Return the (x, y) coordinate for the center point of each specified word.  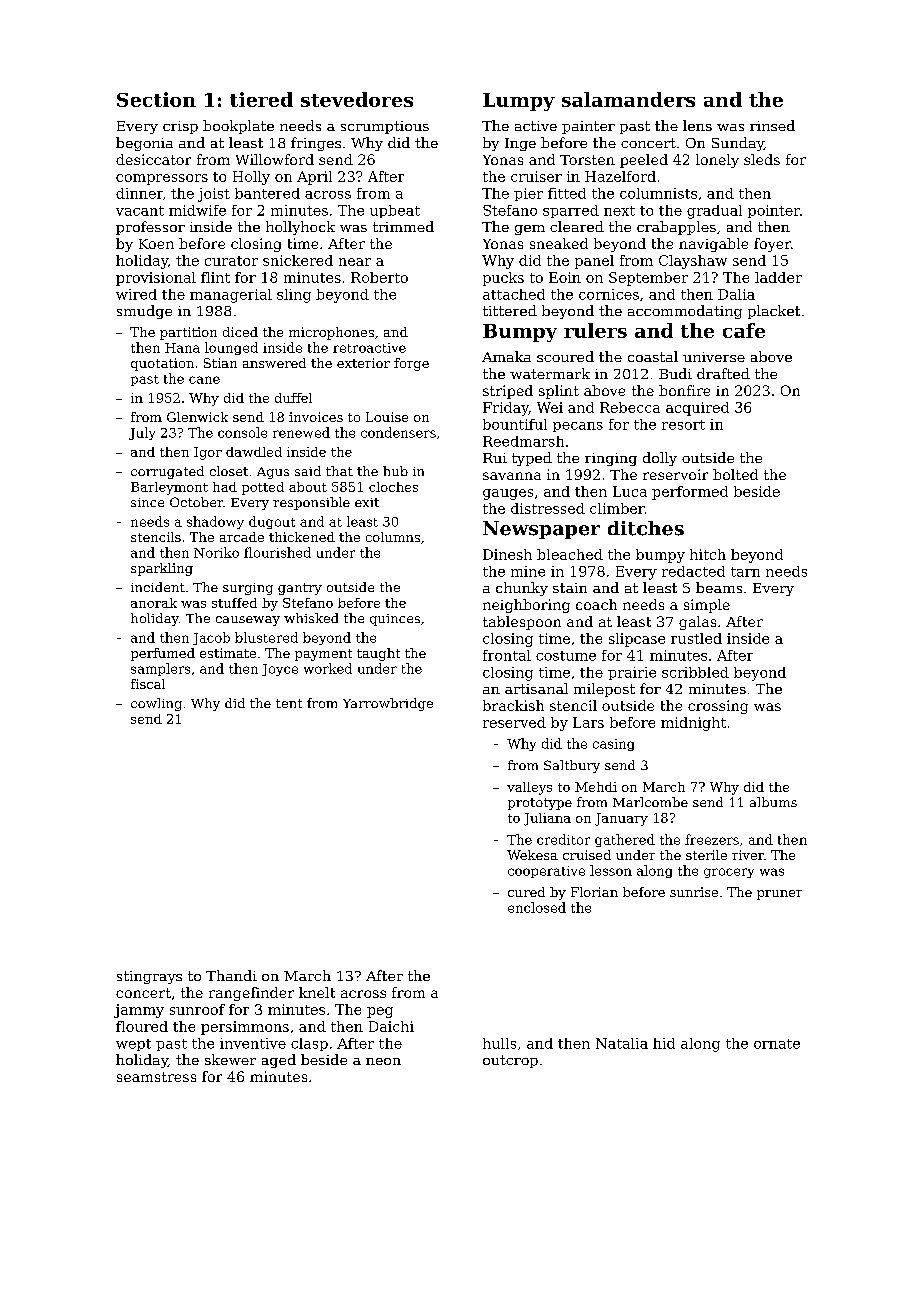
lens (697, 125)
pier (528, 194)
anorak (154, 603)
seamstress (156, 1077)
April (314, 178)
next (619, 211)
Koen (156, 244)
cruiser (536, 176)
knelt (317, 992)
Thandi (231, 975)
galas (697, 623)
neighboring (526, 606)
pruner (779, 895)
